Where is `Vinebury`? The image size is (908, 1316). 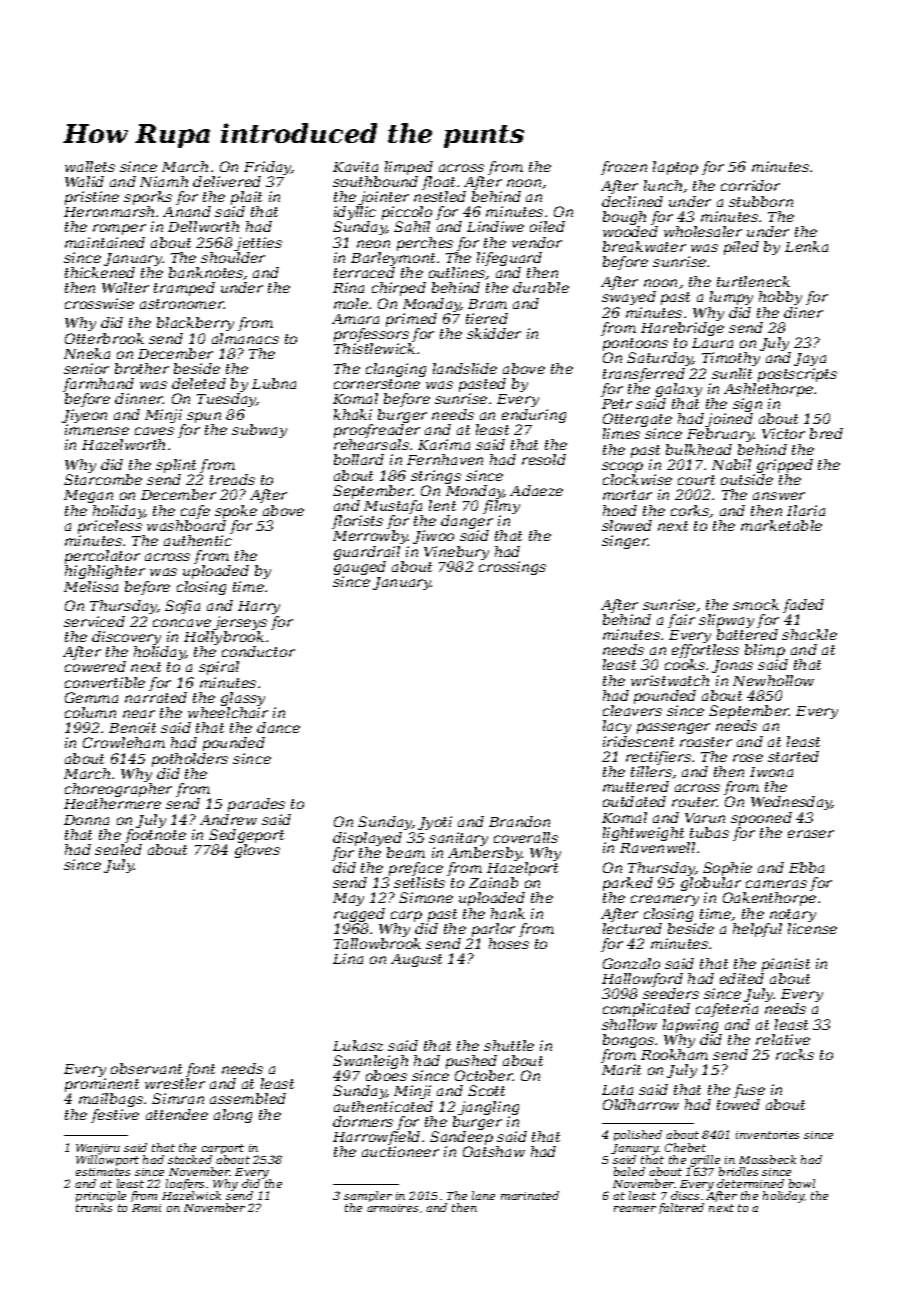
Vinebury is located at coordinates (456, 553).
